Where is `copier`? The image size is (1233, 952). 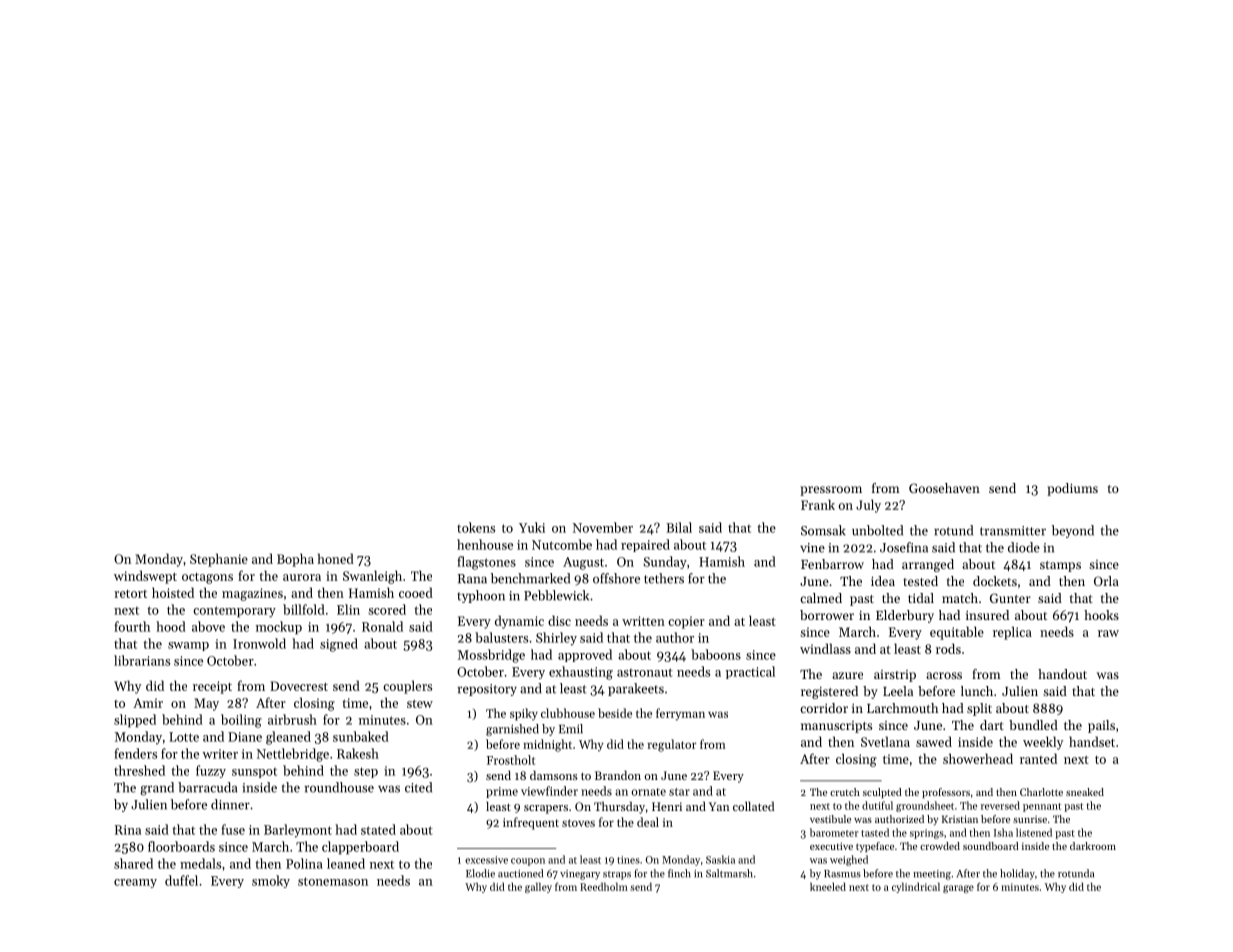 copier is located at coordinates (686, 622).
